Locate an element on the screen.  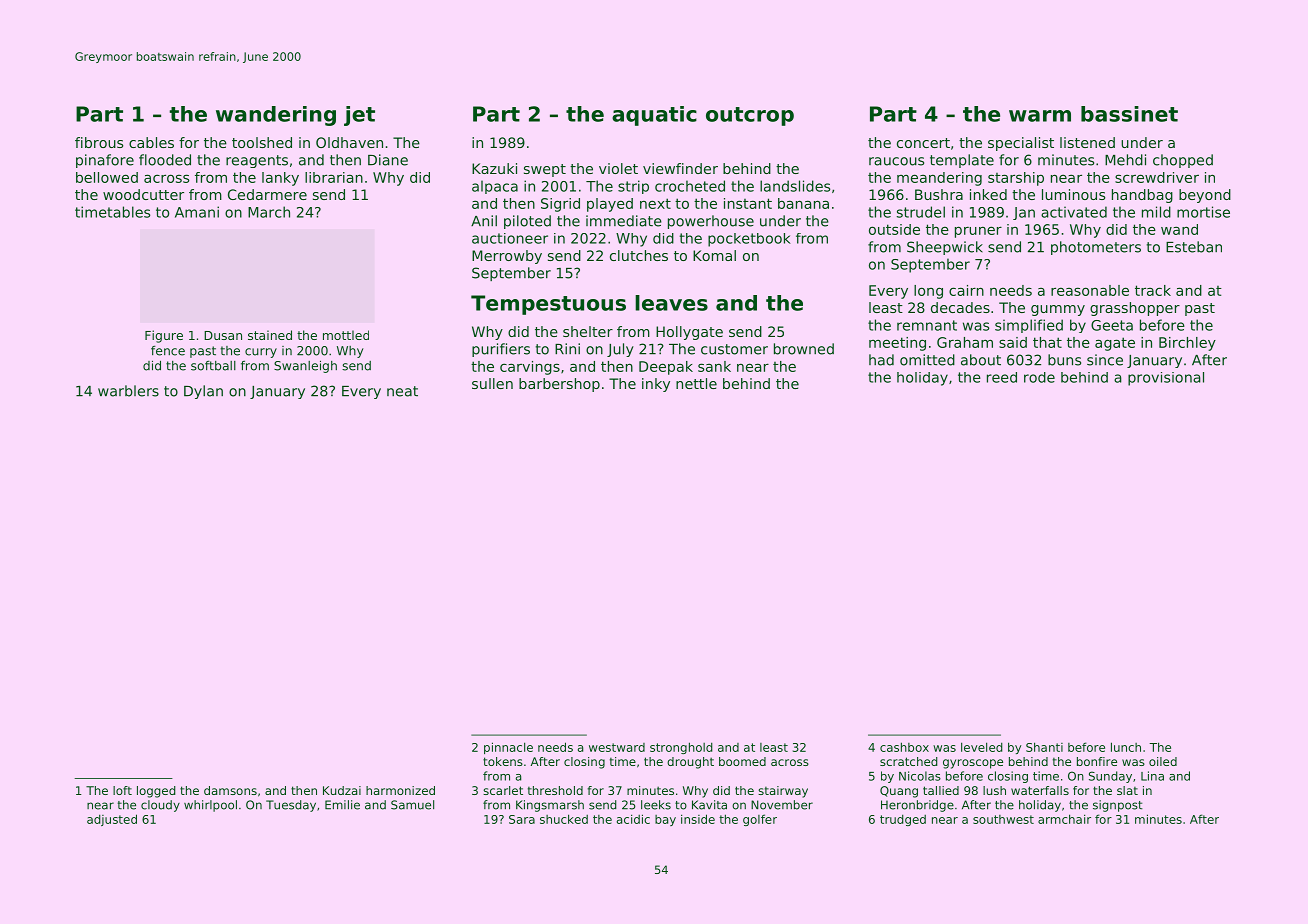
listened is located at coordinates (1087, 142).
